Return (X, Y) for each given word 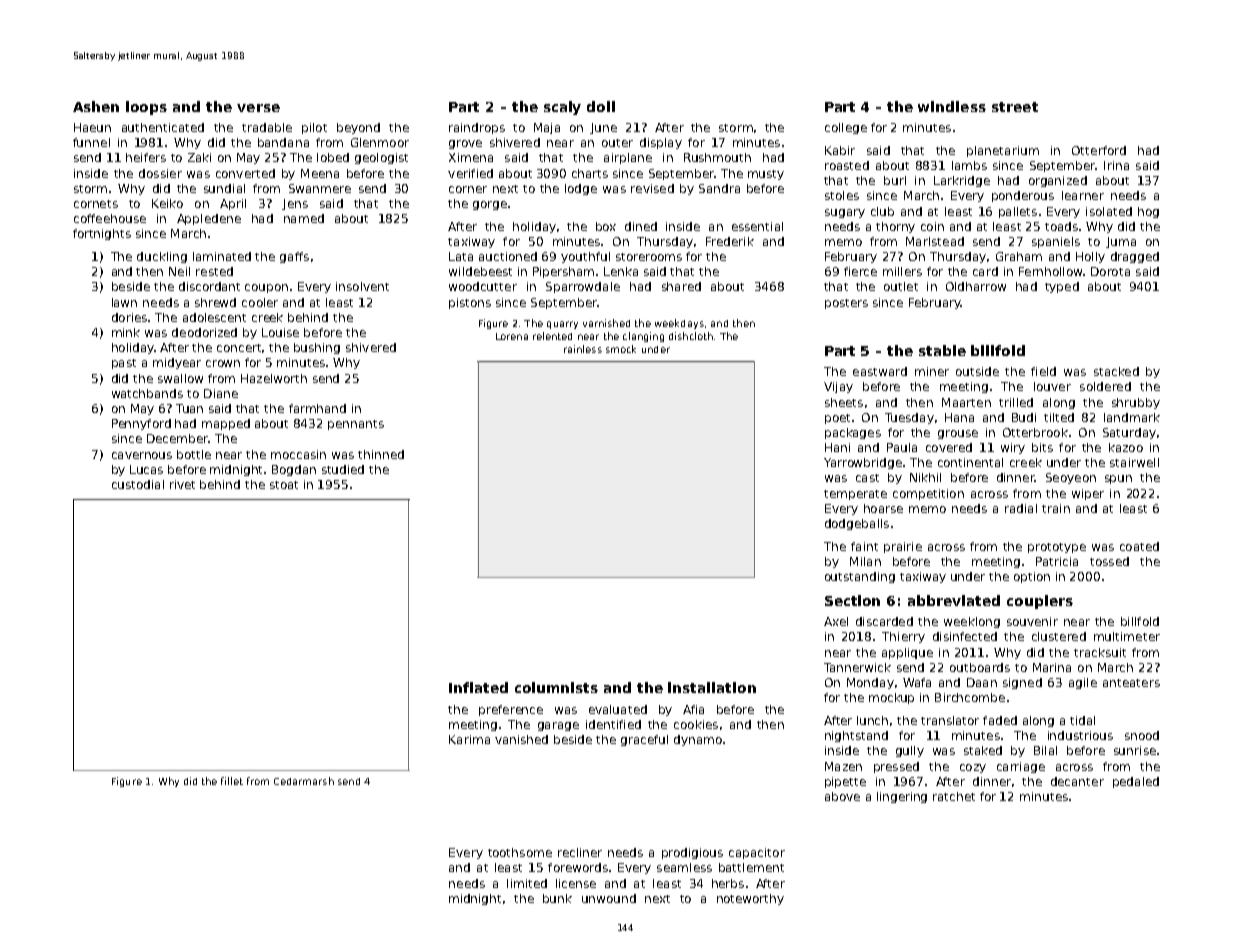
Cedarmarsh (304, 781)
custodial (138, 484)
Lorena (512, 336)
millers (902, 271)
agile (1083, 683)
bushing (317, 348)
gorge (490, 205)
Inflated (478, 687)
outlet (901, 286)
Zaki (199, 157)
